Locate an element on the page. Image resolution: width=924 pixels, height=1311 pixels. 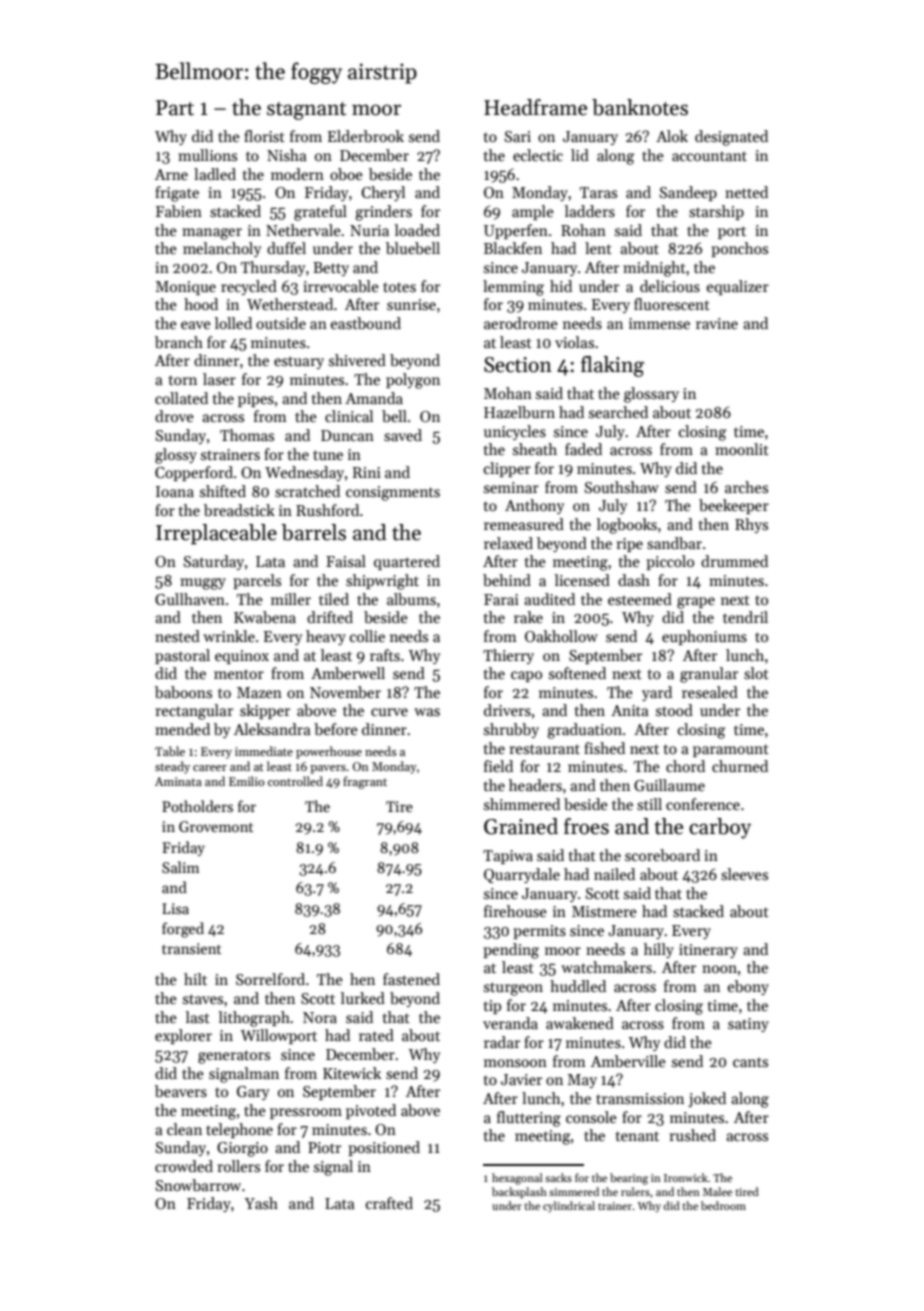
bedroom is located at coordinates (723, 1205).
